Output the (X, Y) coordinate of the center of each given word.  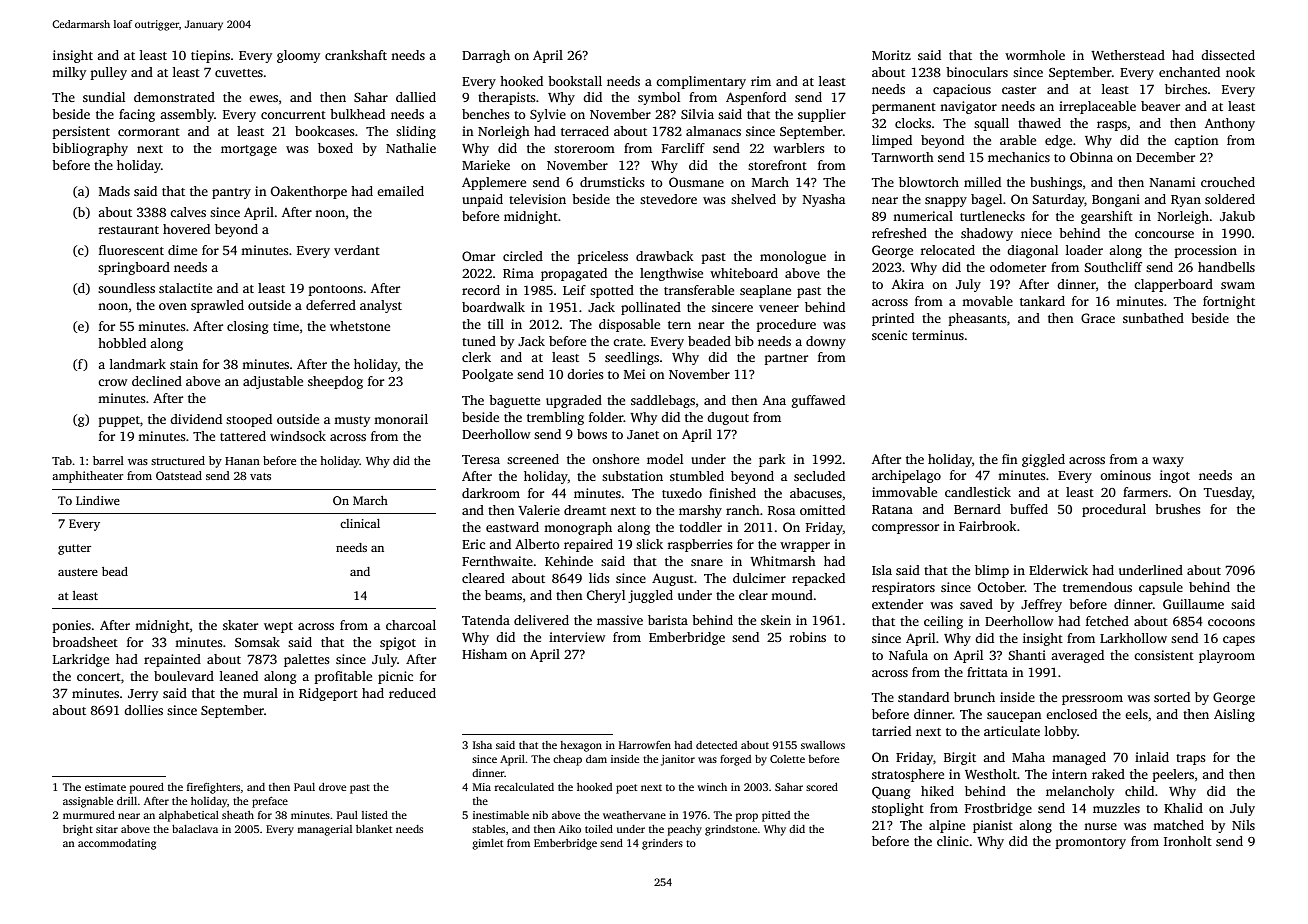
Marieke (486, 165)
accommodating (117, 844)
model (665, 459)
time (286, 326)
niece (1036, 233)
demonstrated (174, 97)
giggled (1043, 460)
